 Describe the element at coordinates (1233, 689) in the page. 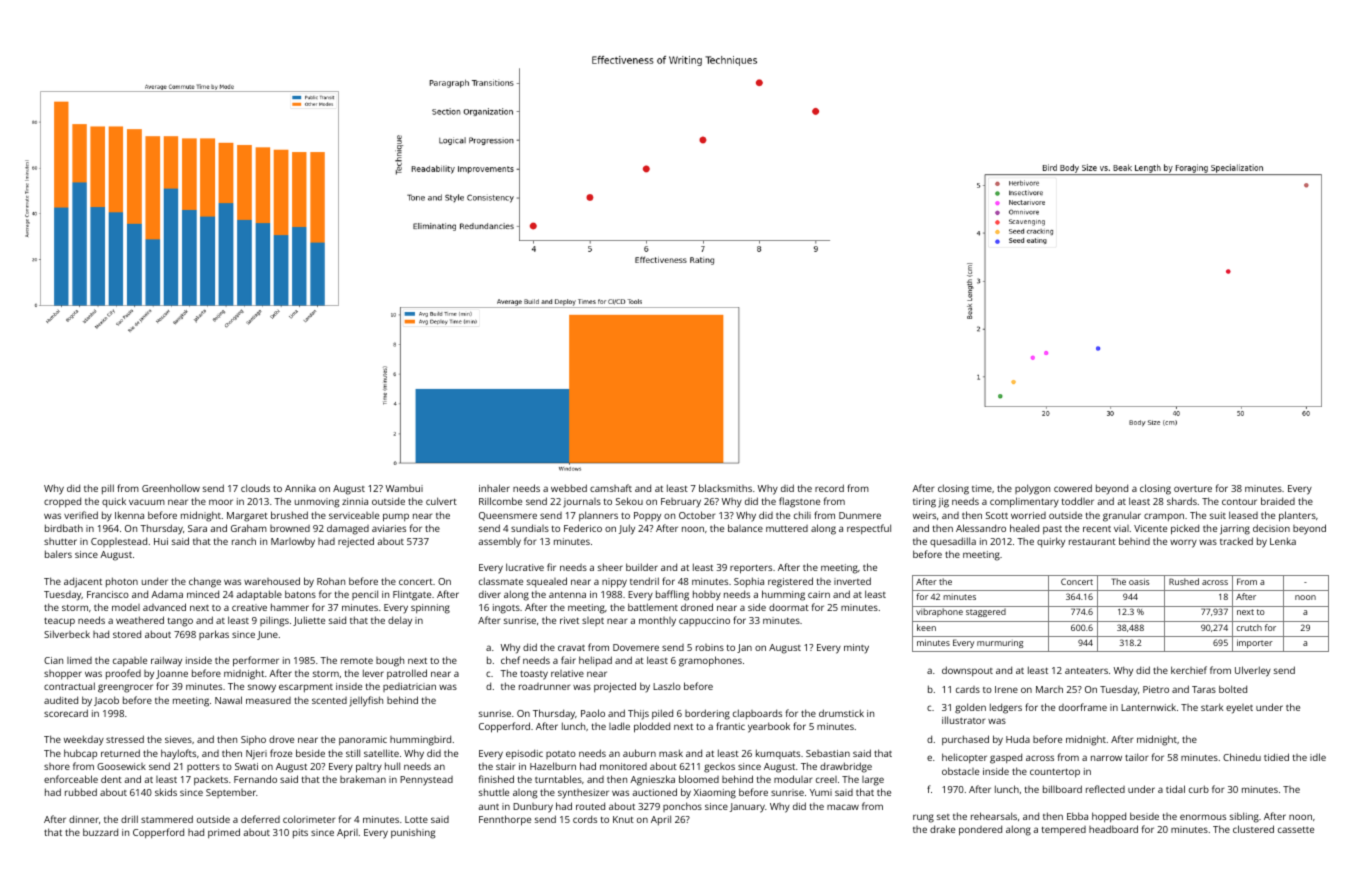

I see `bolted` at that location.
